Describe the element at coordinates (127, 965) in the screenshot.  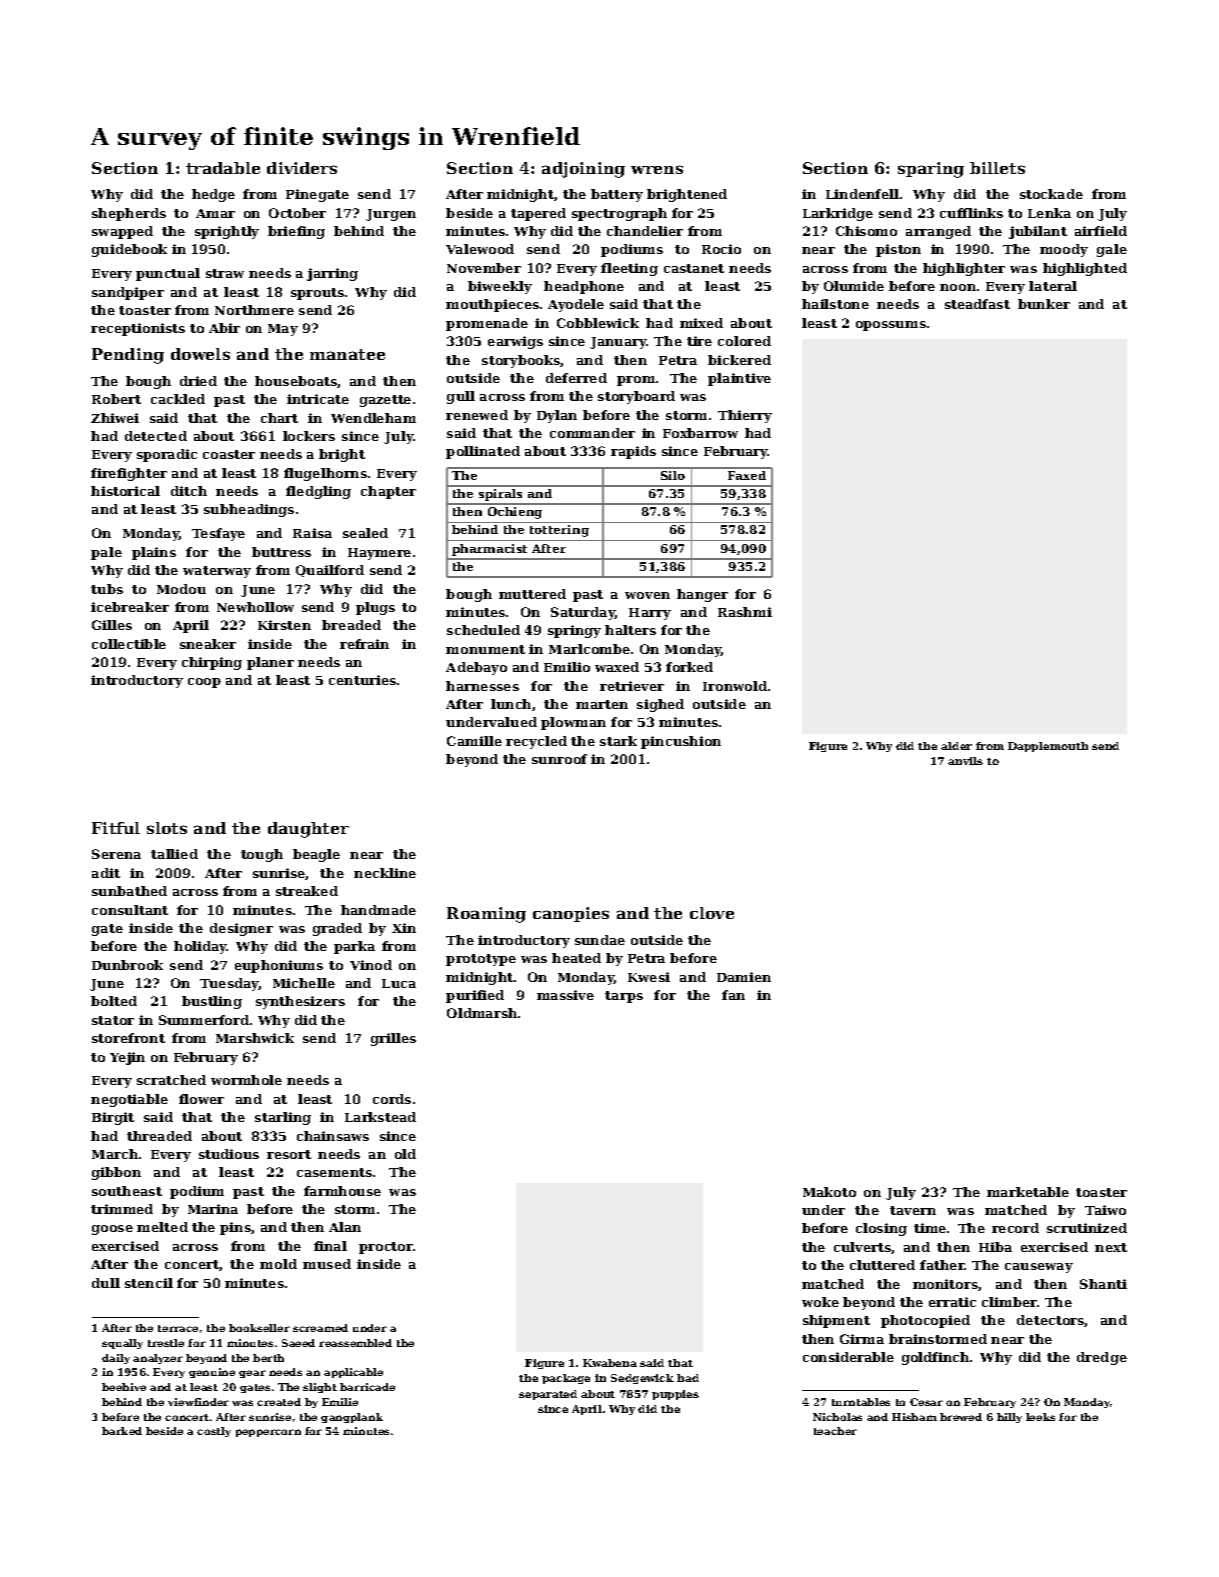
I see `Dunbrook` at that location.
